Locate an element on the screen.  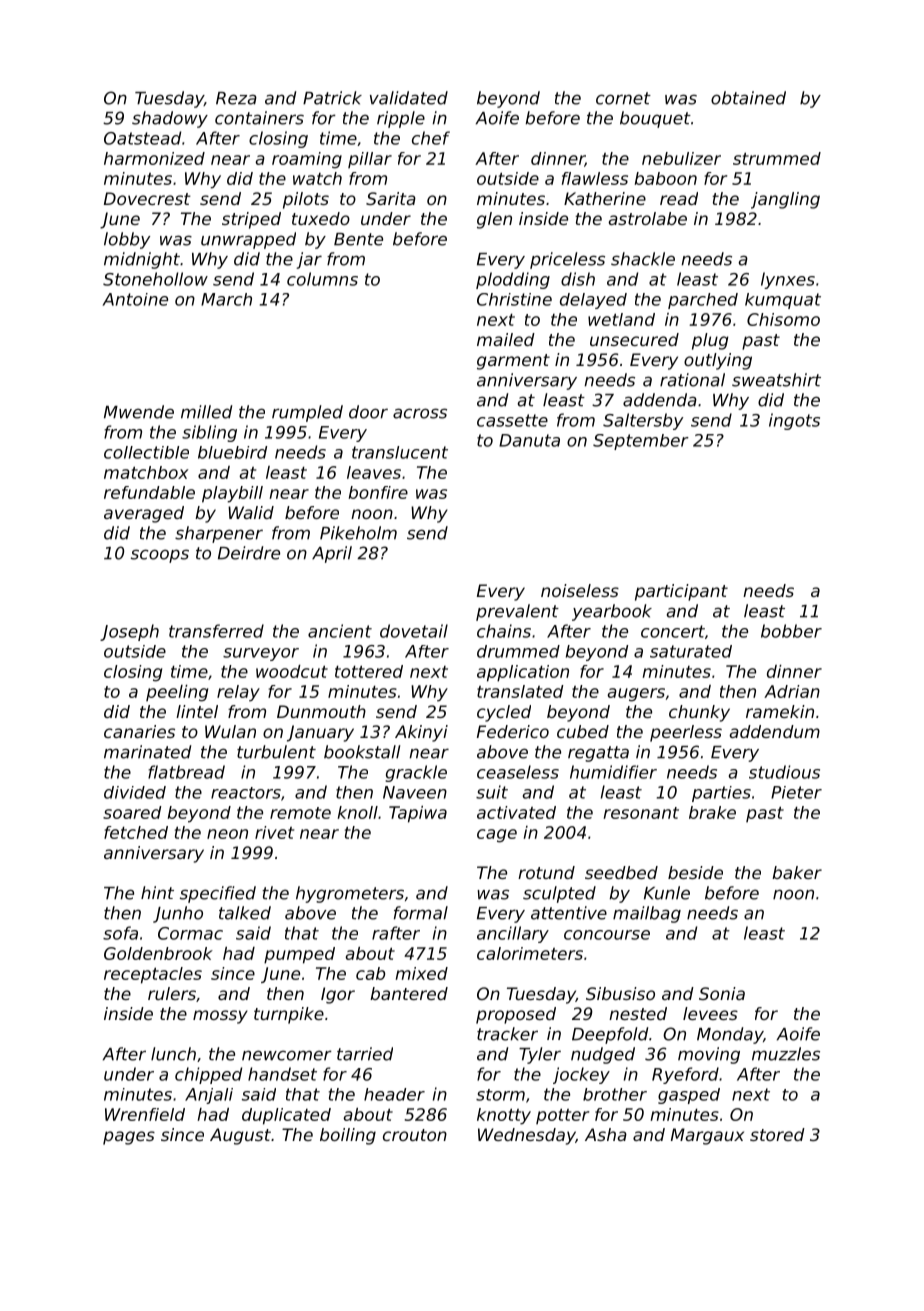
cornet is located at coordinates (623, 98).
